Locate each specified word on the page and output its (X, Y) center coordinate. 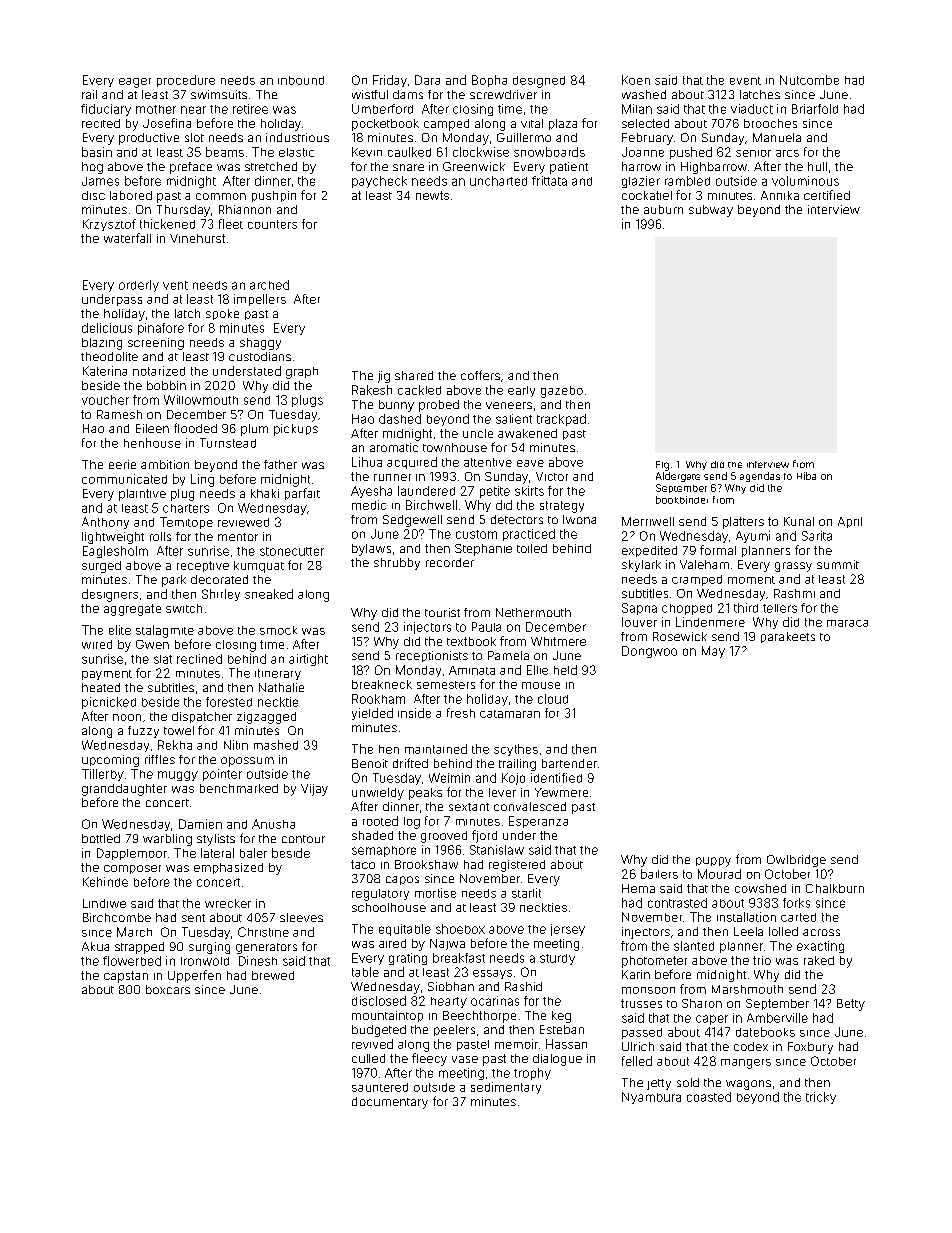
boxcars (168, 989)
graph (302, 373)
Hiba (806, 476)
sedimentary (506, 1088)
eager (135, 83)
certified (827, 195)
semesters (446, 685)
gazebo (562, 392)
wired (97, 644)
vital (532, 123)
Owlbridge (796, 861)
